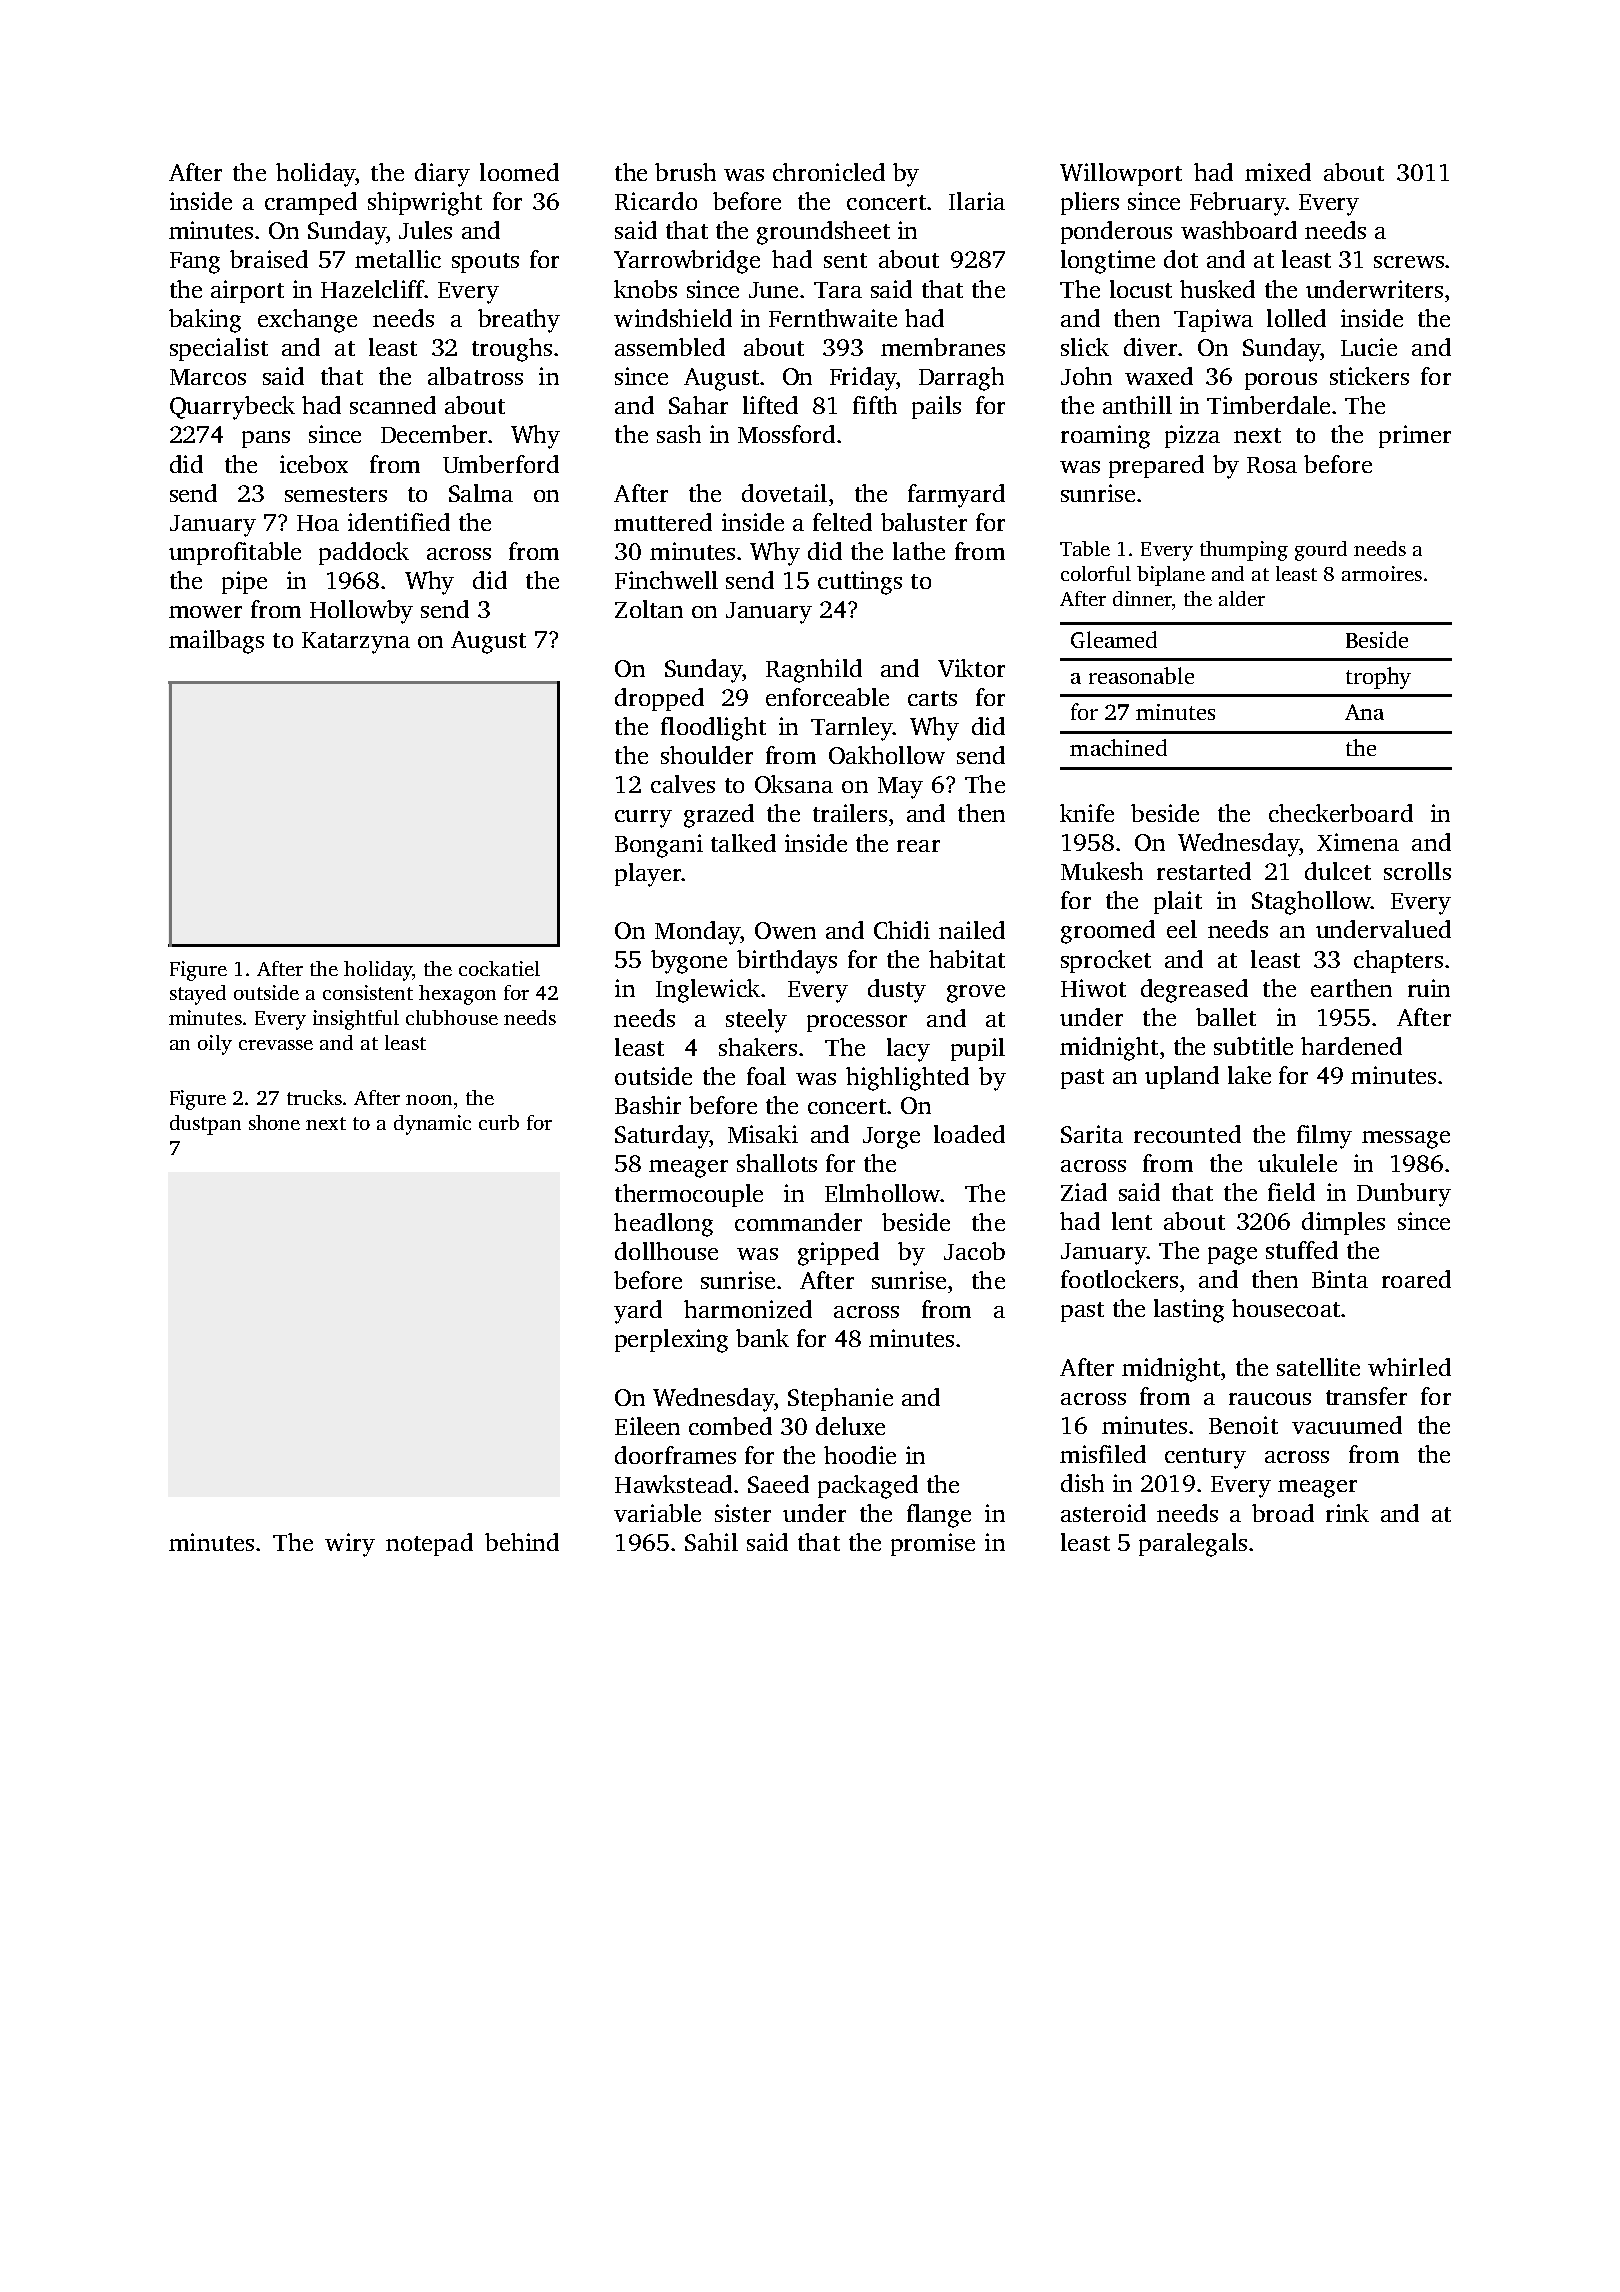  I want to click on Inglewick, so click(708, 991).
